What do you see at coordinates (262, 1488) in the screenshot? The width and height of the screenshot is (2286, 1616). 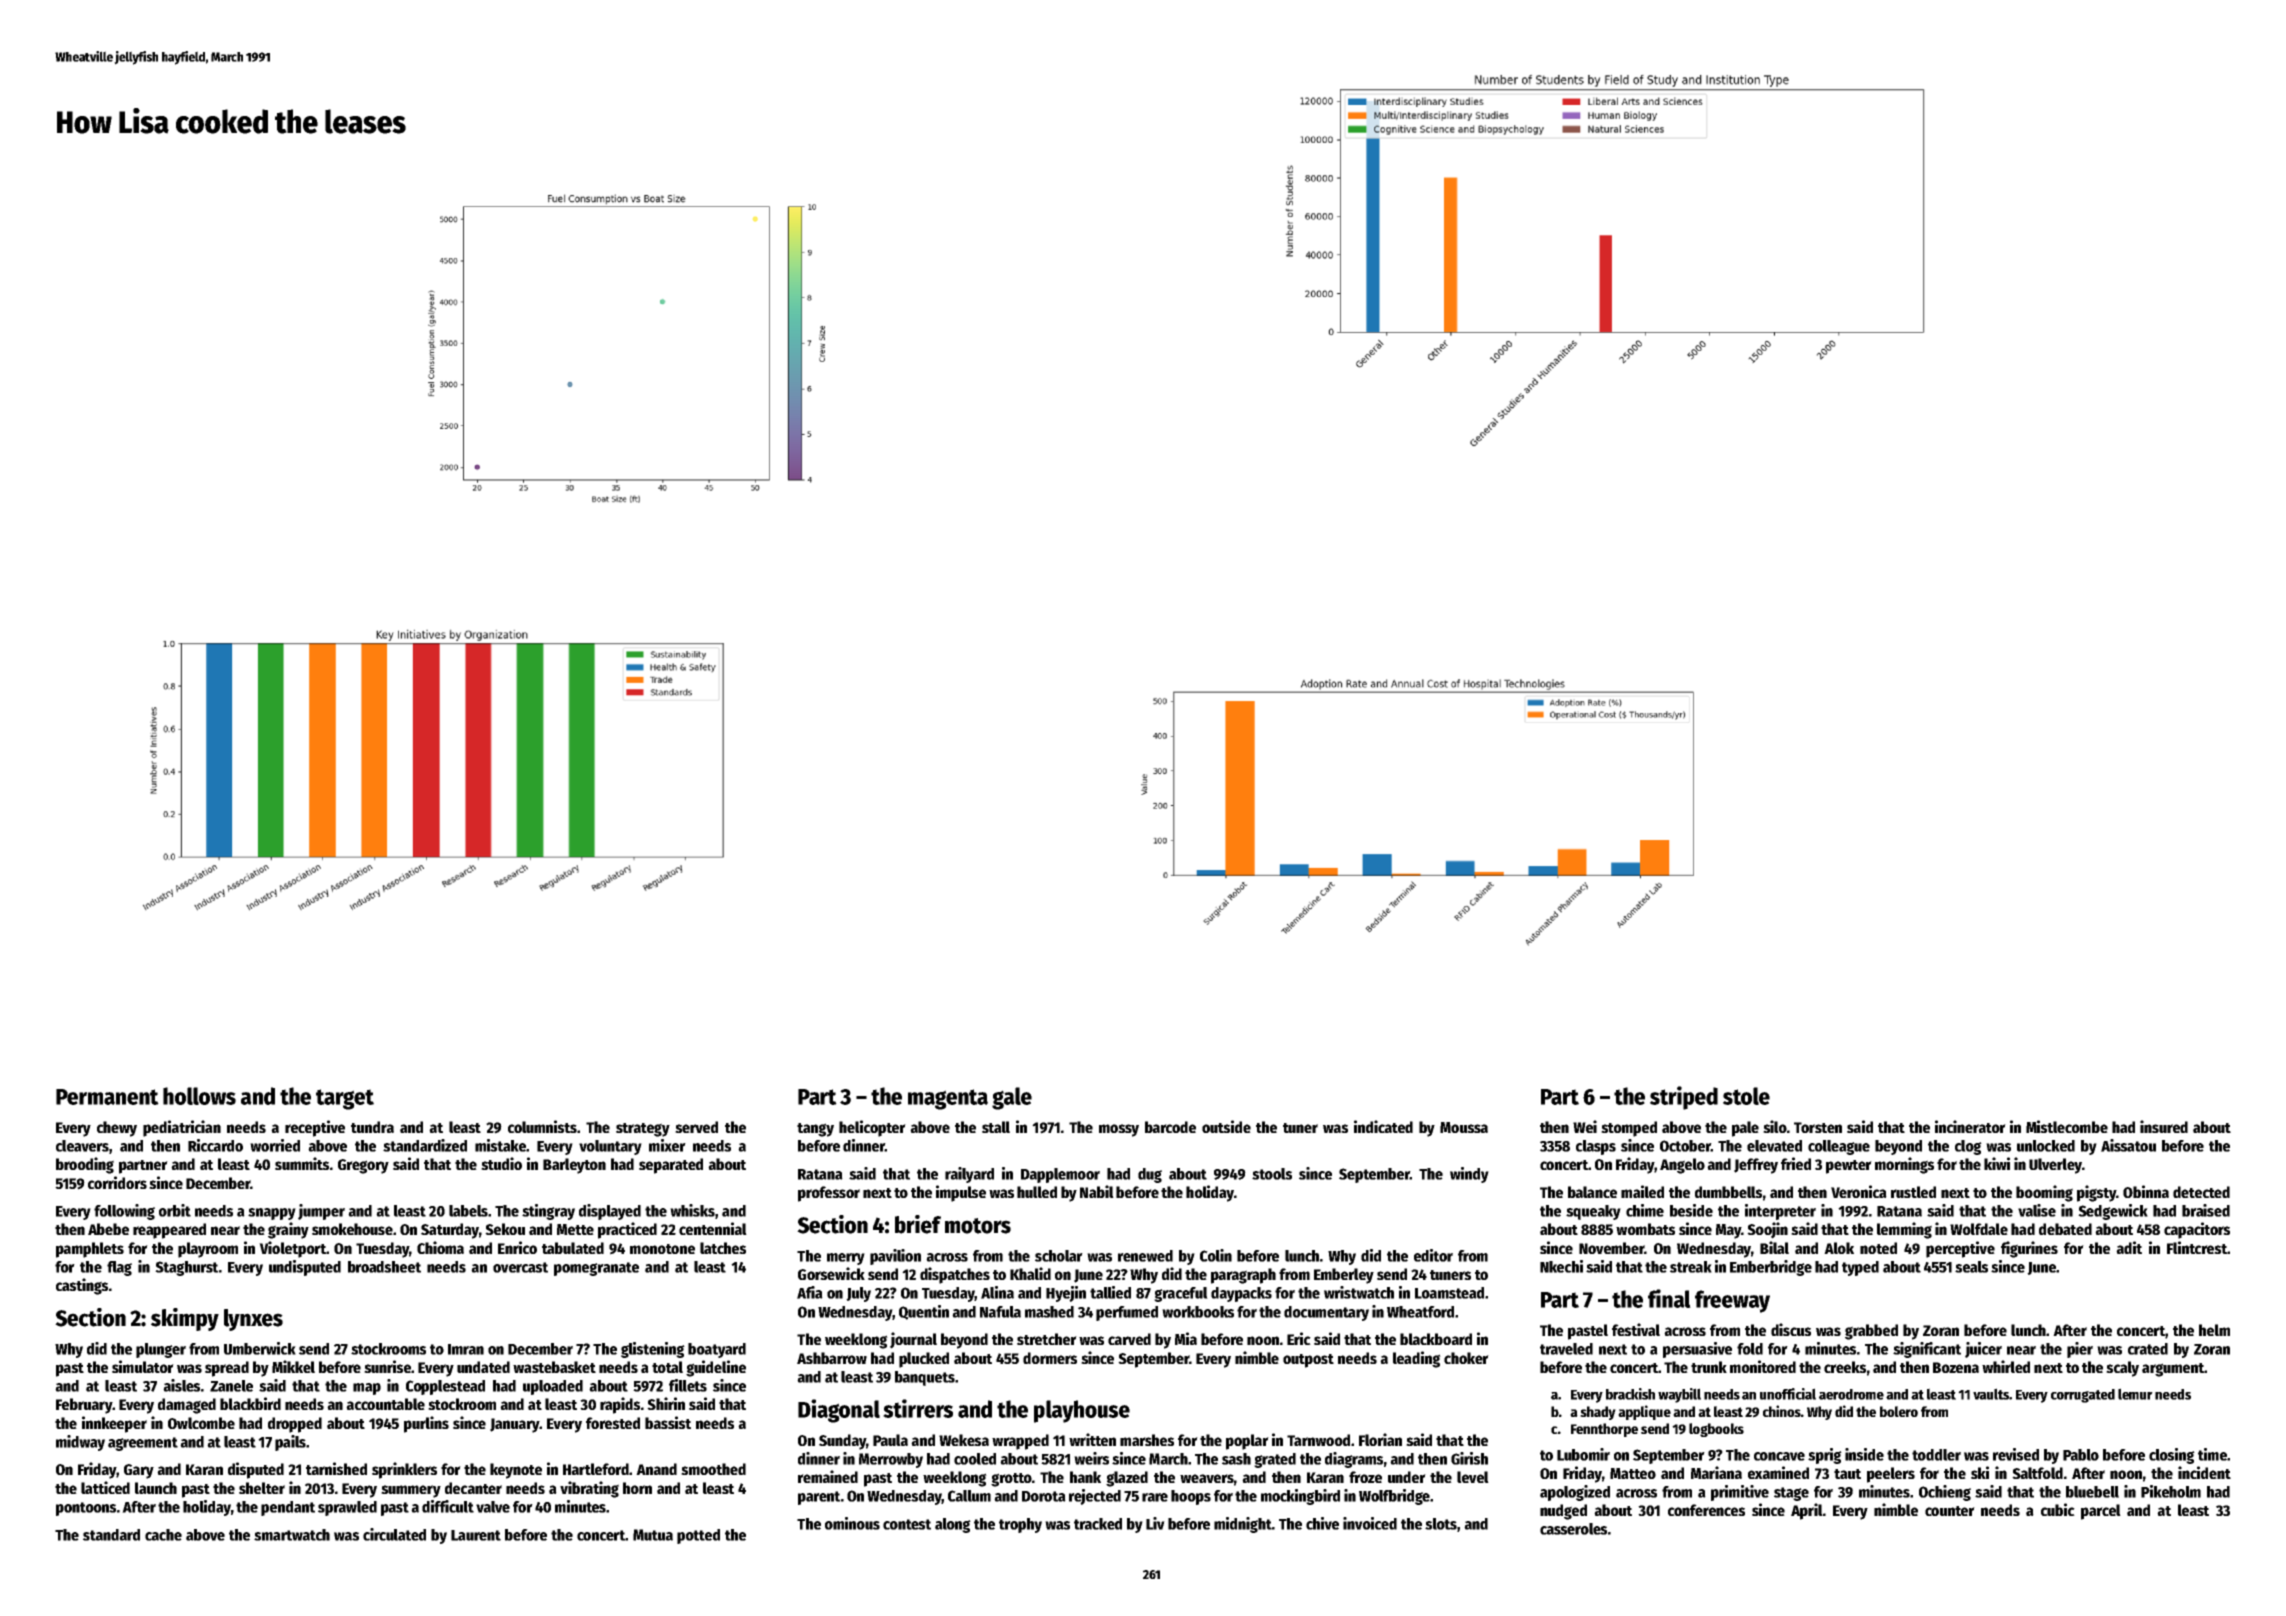 I see `shelter` at bounding box center [262, 1488].
